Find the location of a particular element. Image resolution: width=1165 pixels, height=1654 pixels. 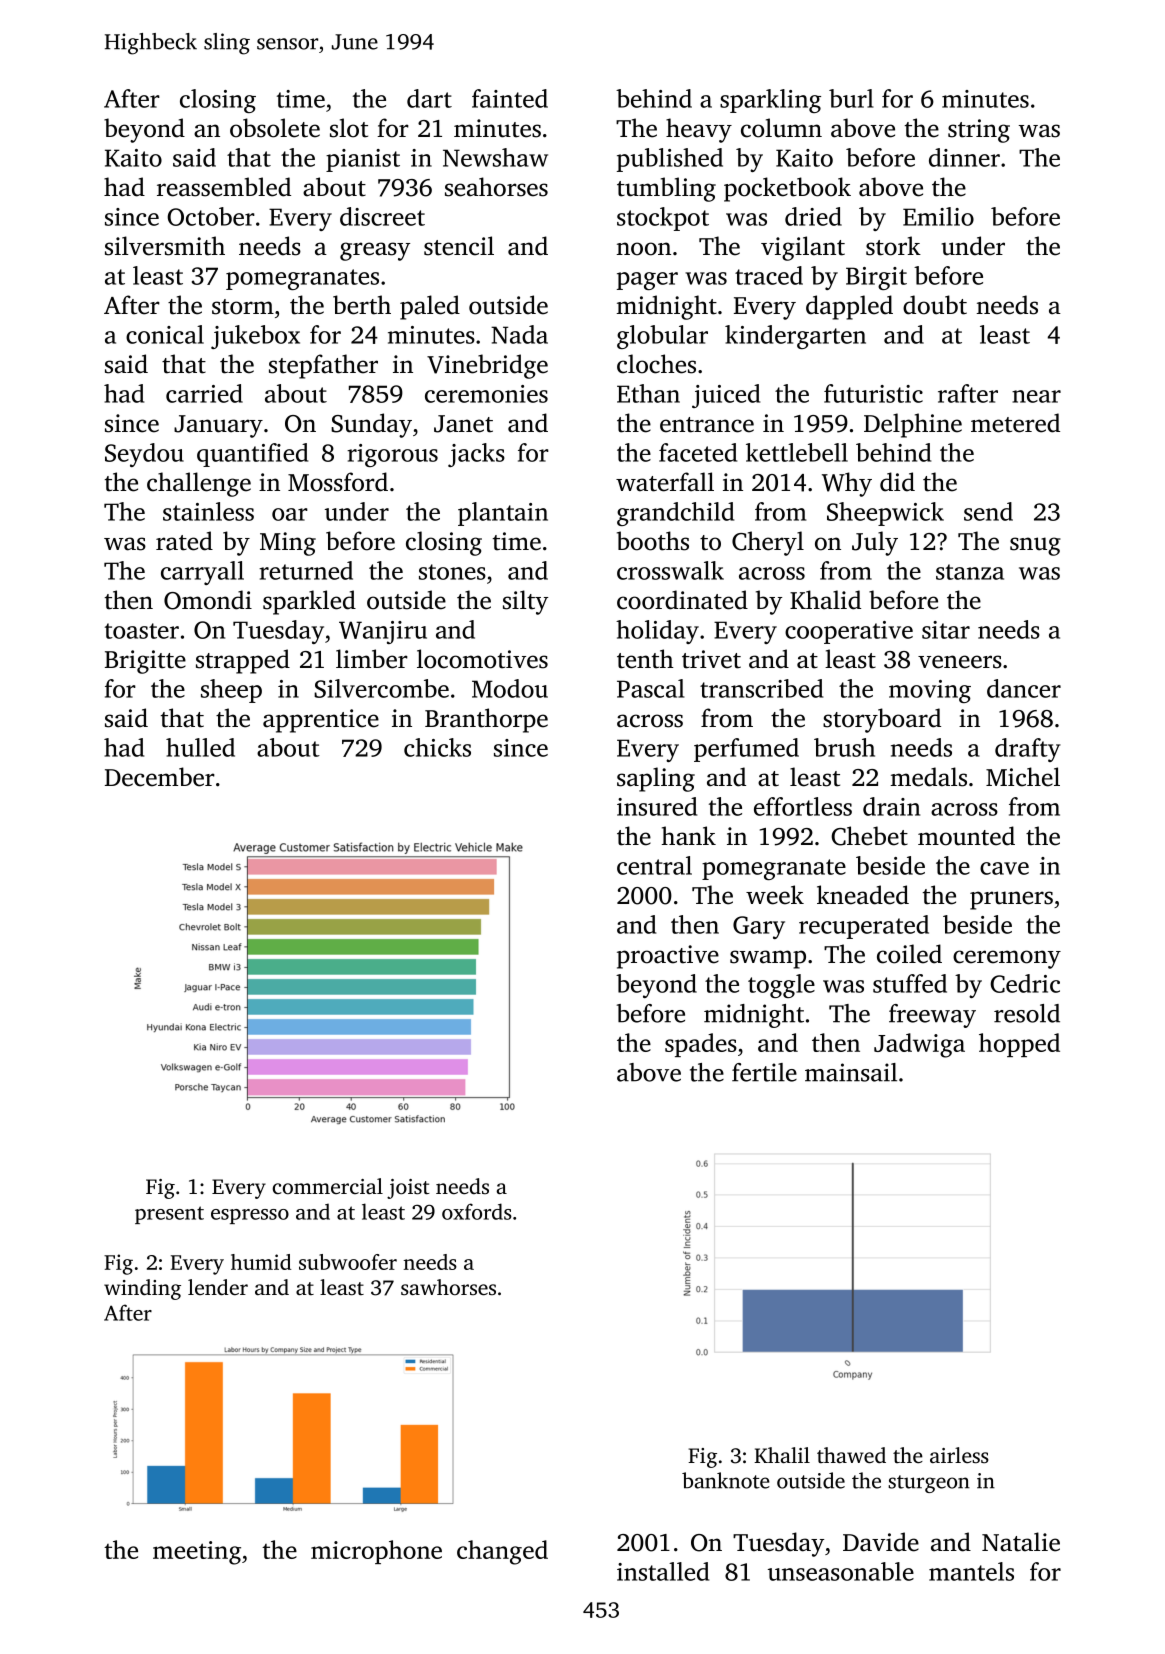

apprentice is located at coordinates (321, 721).
